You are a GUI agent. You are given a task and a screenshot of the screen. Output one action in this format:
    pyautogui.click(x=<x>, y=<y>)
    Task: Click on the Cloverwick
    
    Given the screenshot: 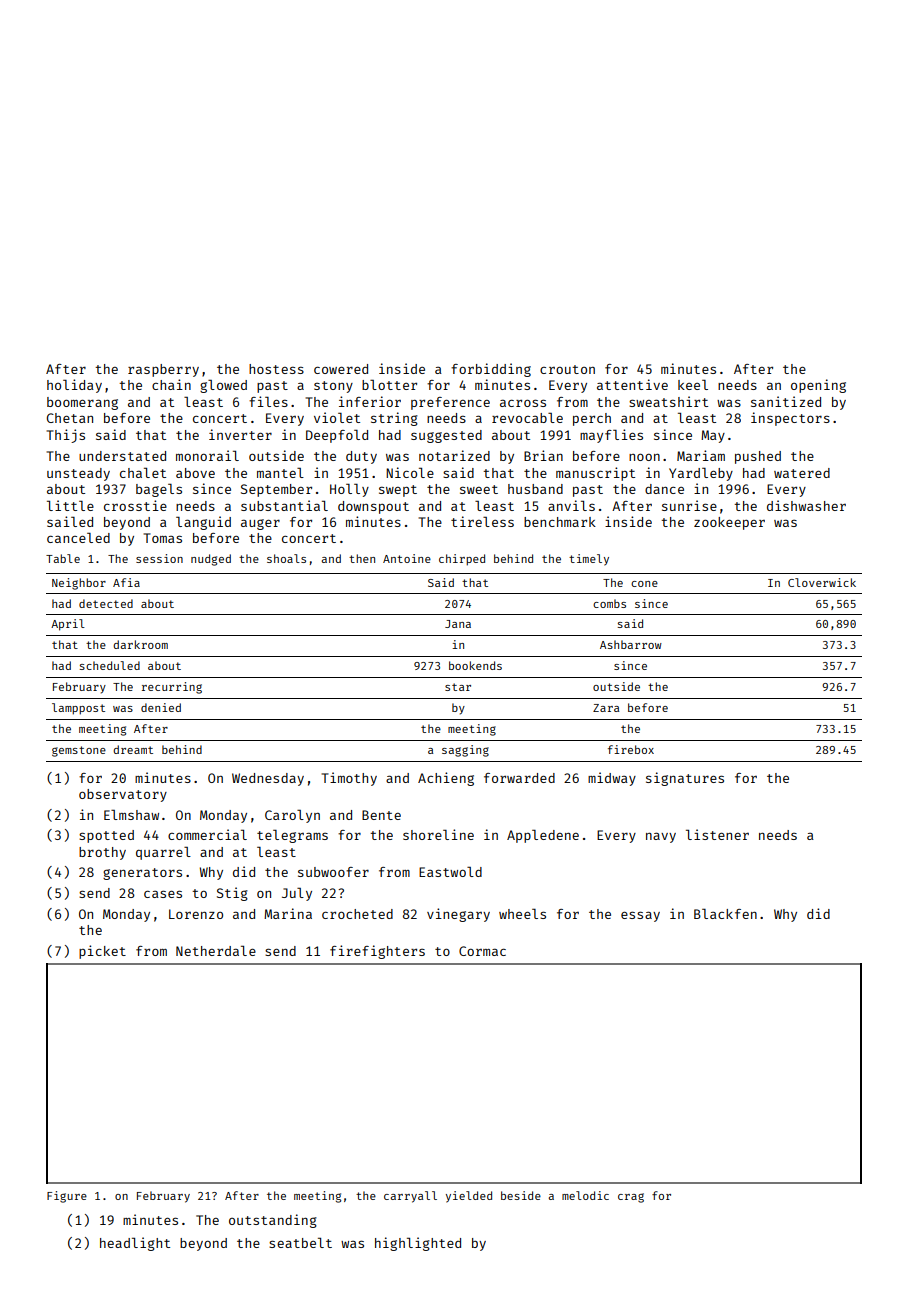 What is the action you would take?
    pyautogui.click(x=822, y=582)
